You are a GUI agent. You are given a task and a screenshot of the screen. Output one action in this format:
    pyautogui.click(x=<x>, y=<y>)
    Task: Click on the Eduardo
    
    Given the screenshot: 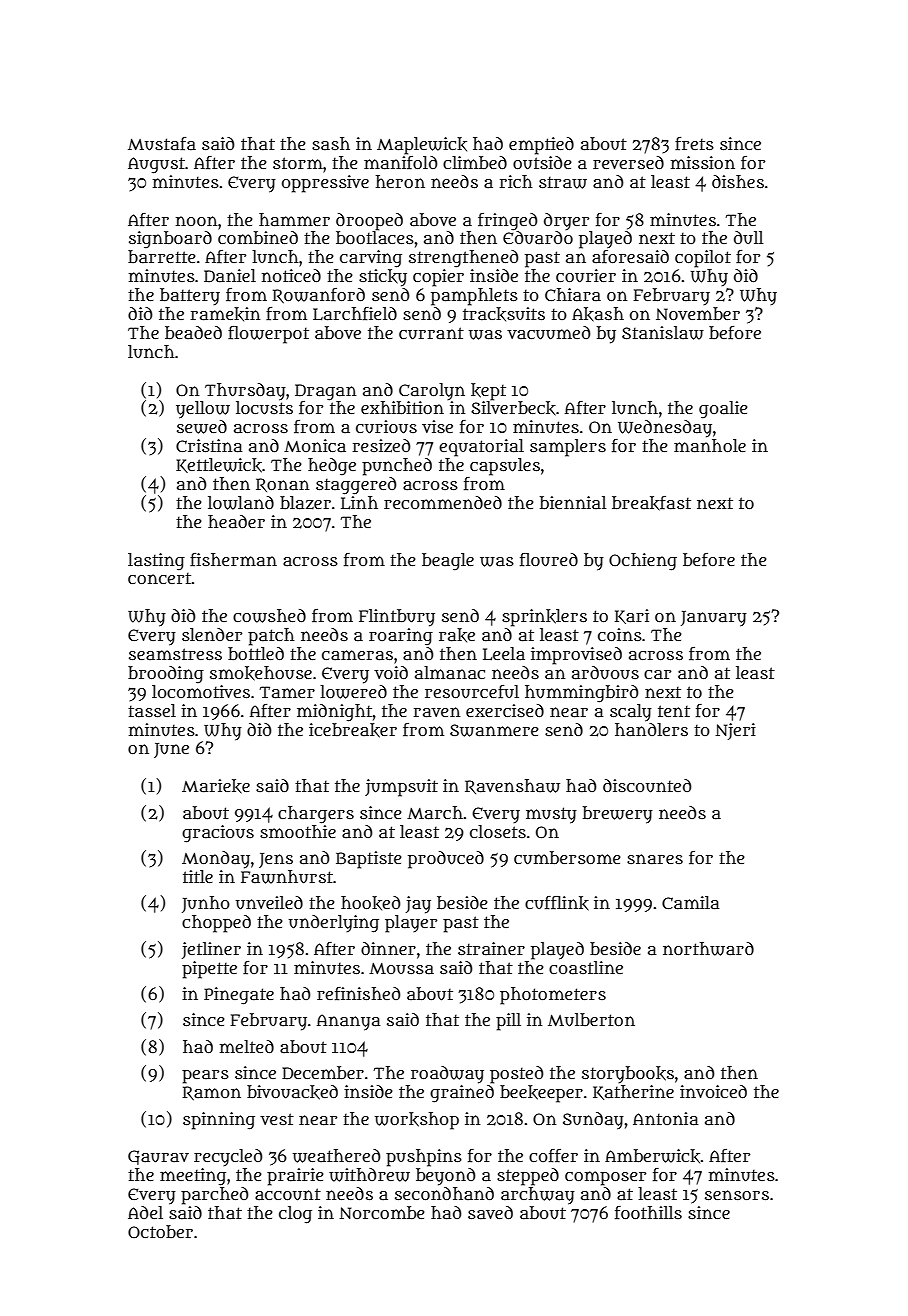 What is the action you would take?
    pyautogui.click(x=538, y=238)
